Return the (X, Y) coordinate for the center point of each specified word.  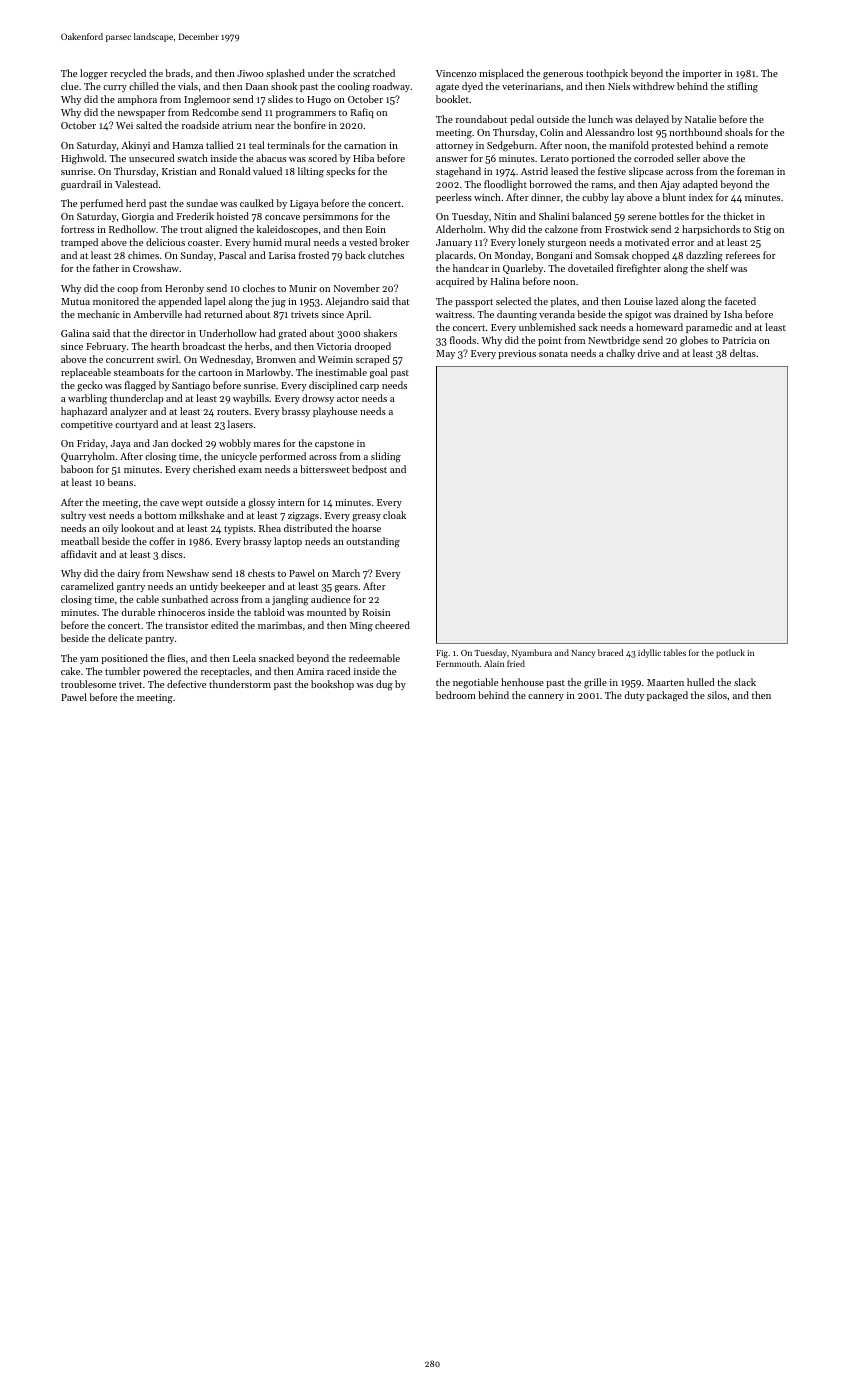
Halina (505, 281)
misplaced (501, 74)
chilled (144, 86)
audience (330, 599)
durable (138, 612)
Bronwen (276, 359)
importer (702, 74)
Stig (762, 231)
